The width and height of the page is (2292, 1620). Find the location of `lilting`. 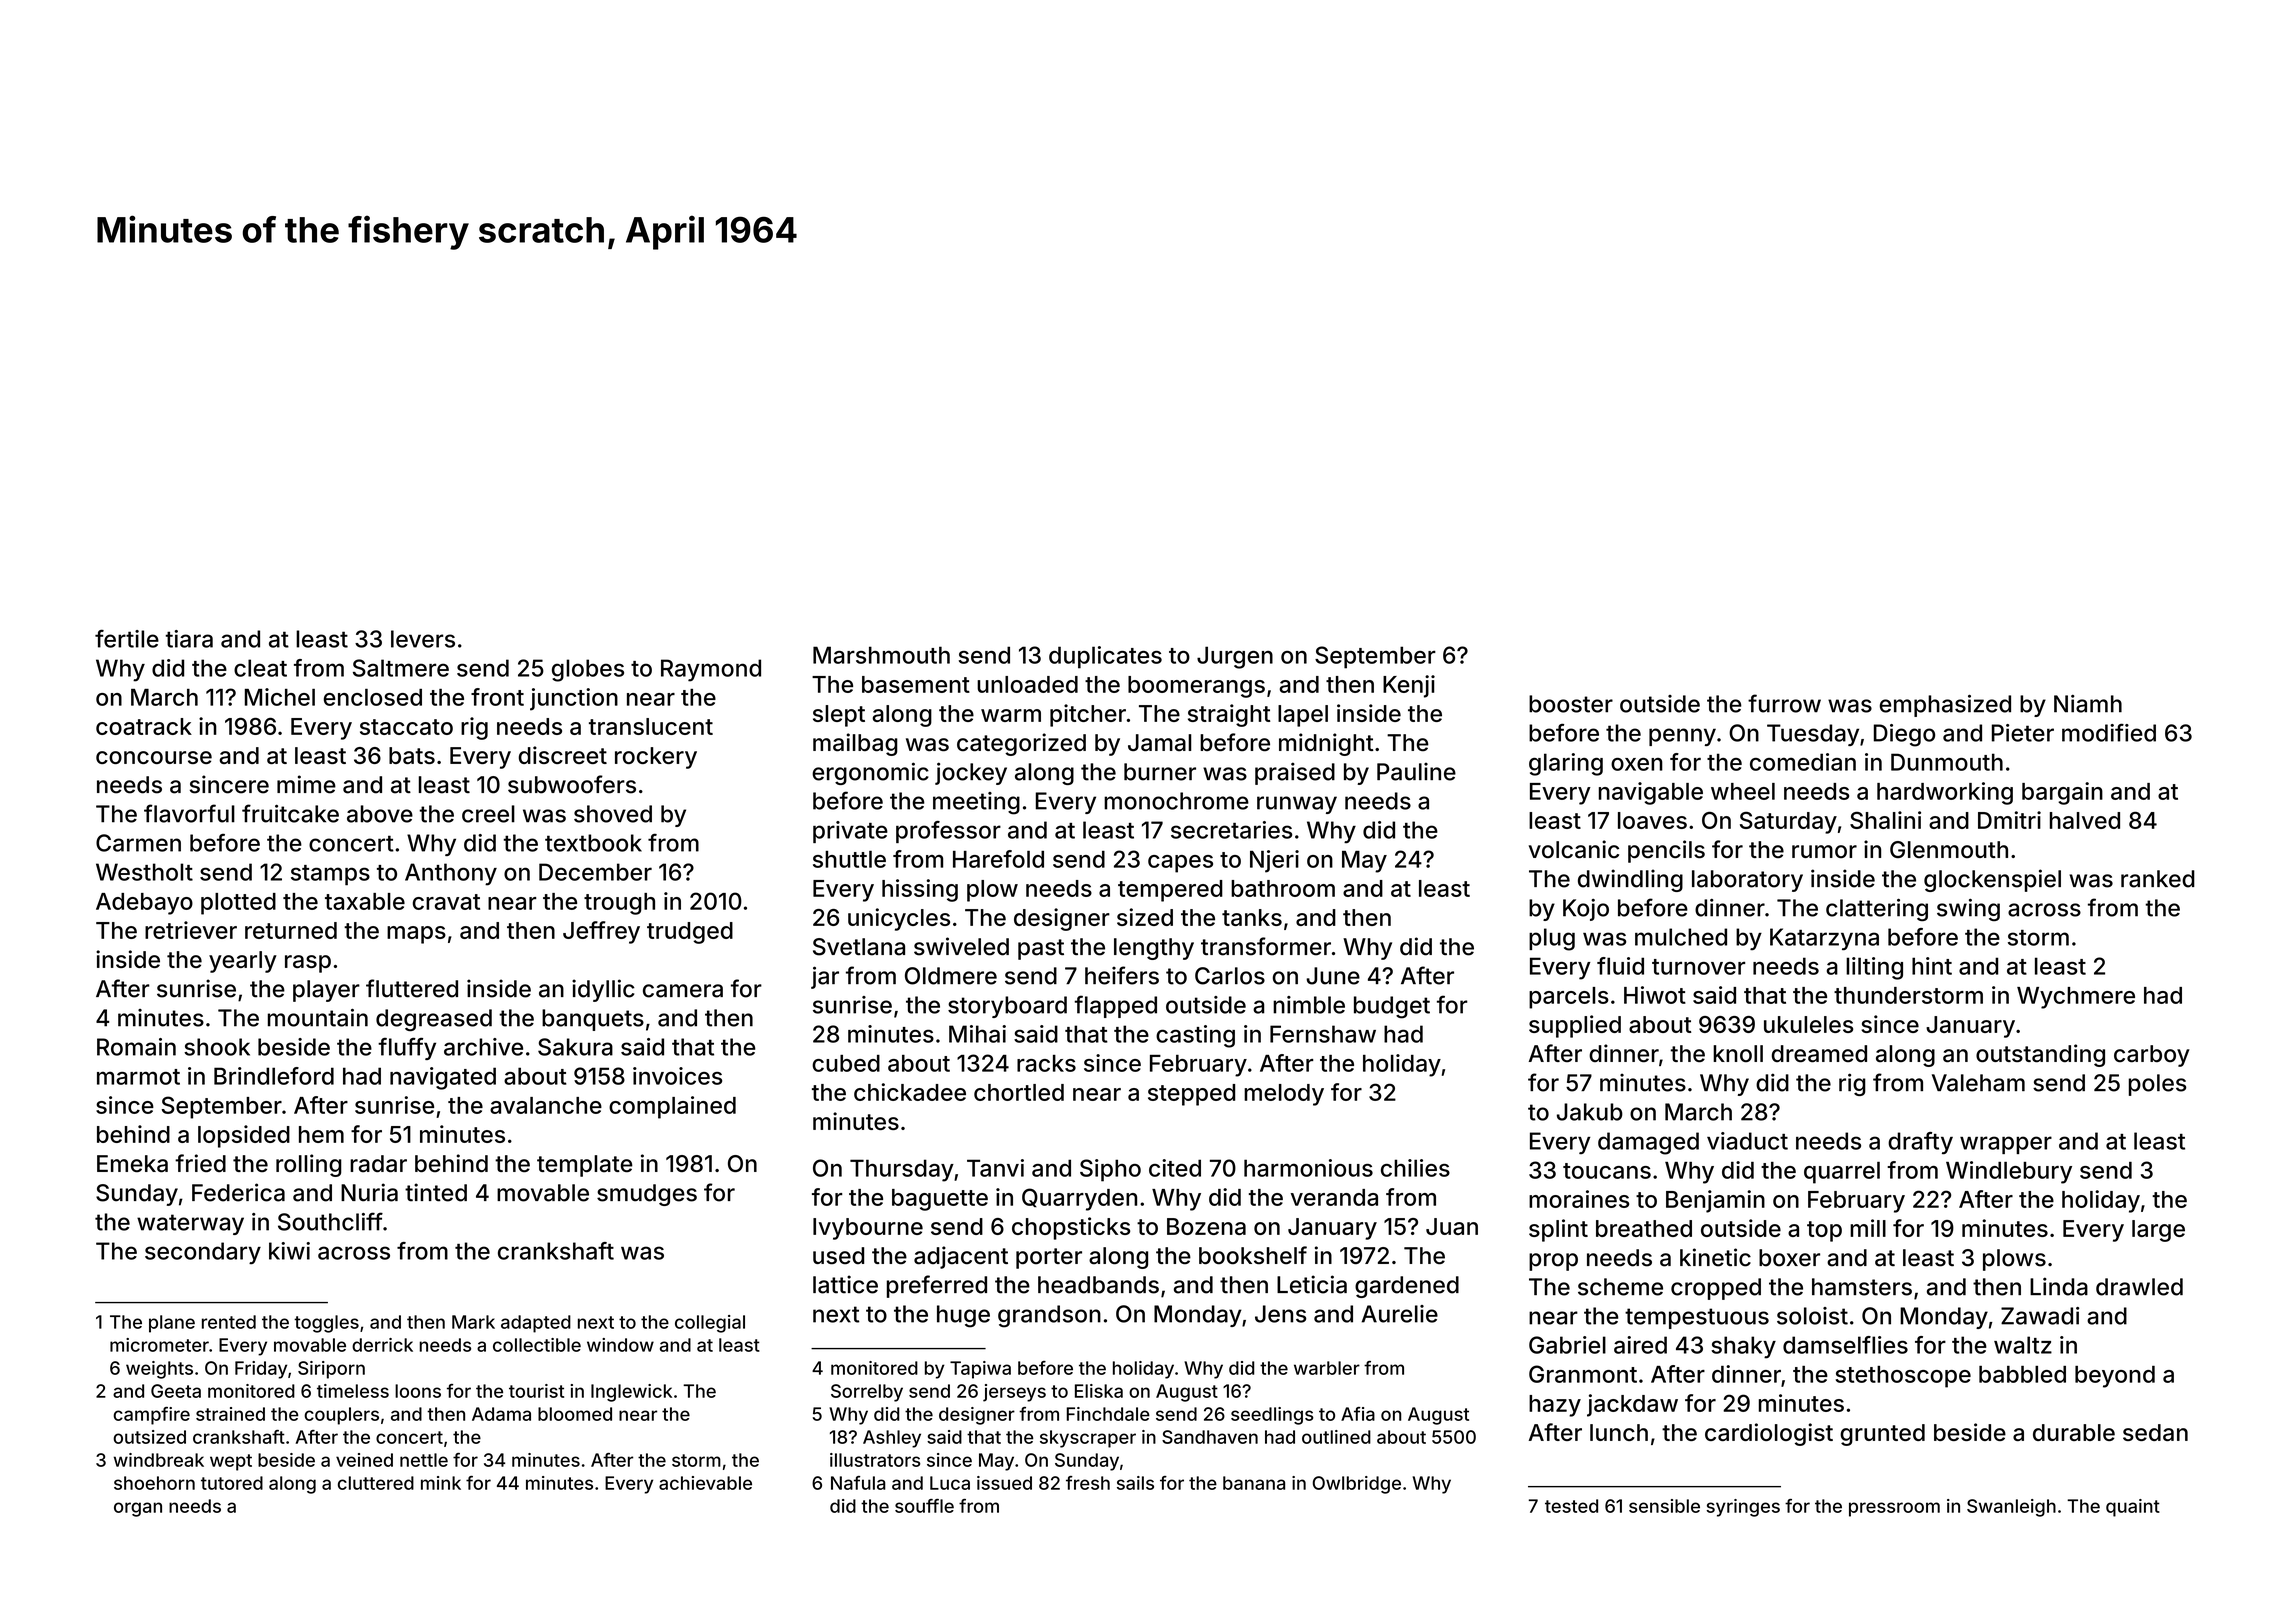

lilting is located at coordinates (1874, 968).
